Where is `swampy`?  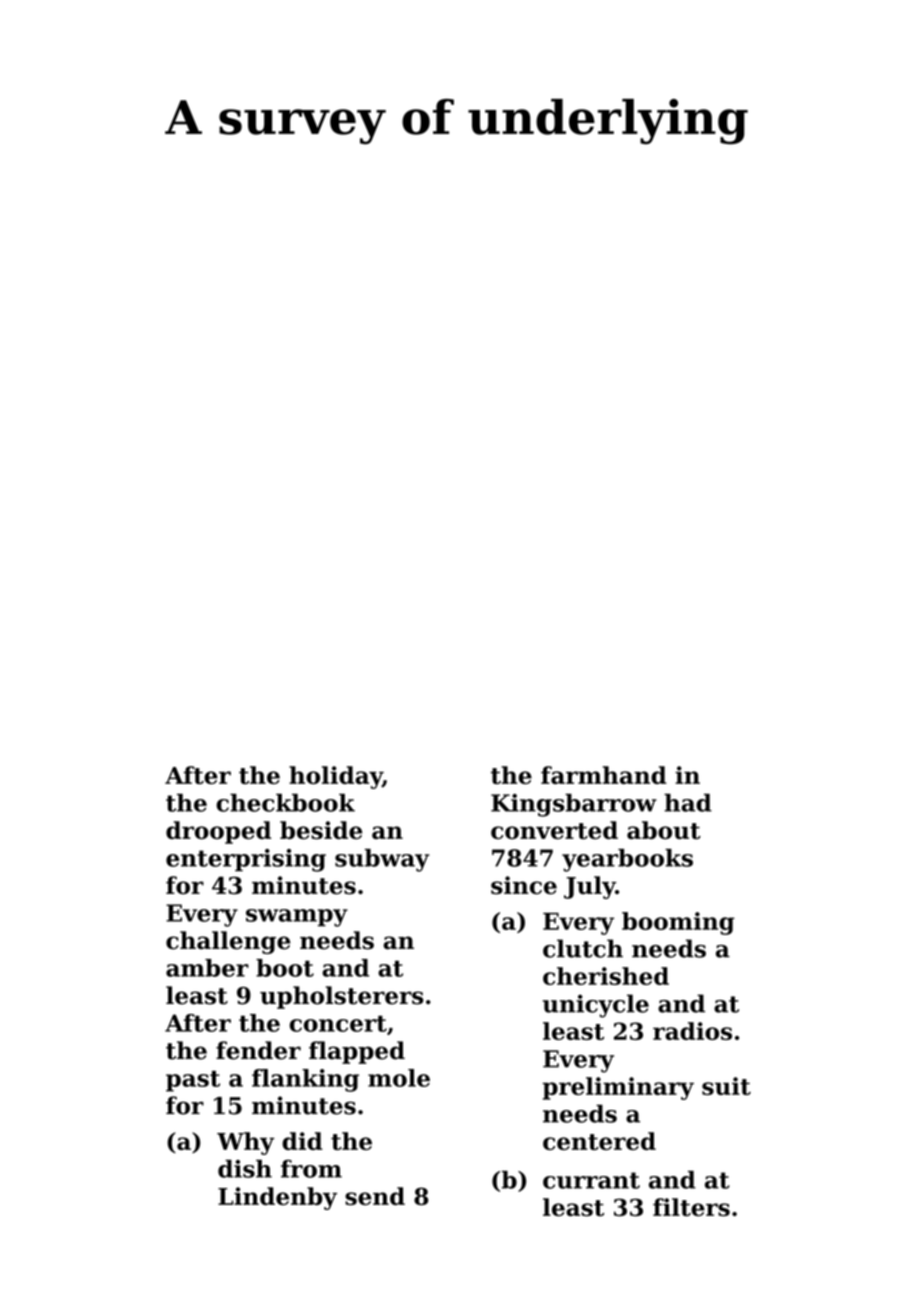 swampy is located at coordinates (297, 918).
